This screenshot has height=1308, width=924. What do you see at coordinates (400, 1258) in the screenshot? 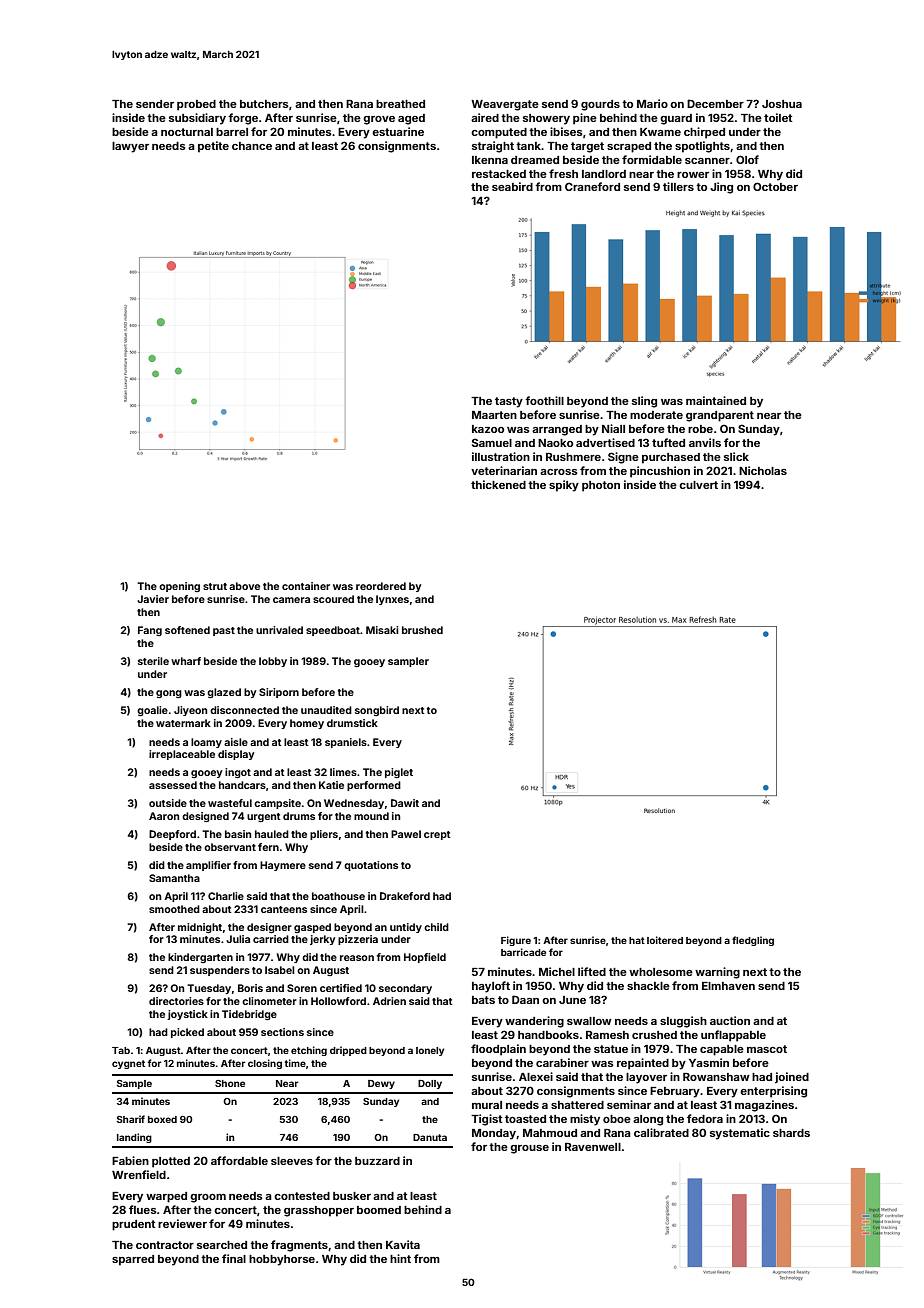
I see `hint` at bounding box center [400, 1258].
